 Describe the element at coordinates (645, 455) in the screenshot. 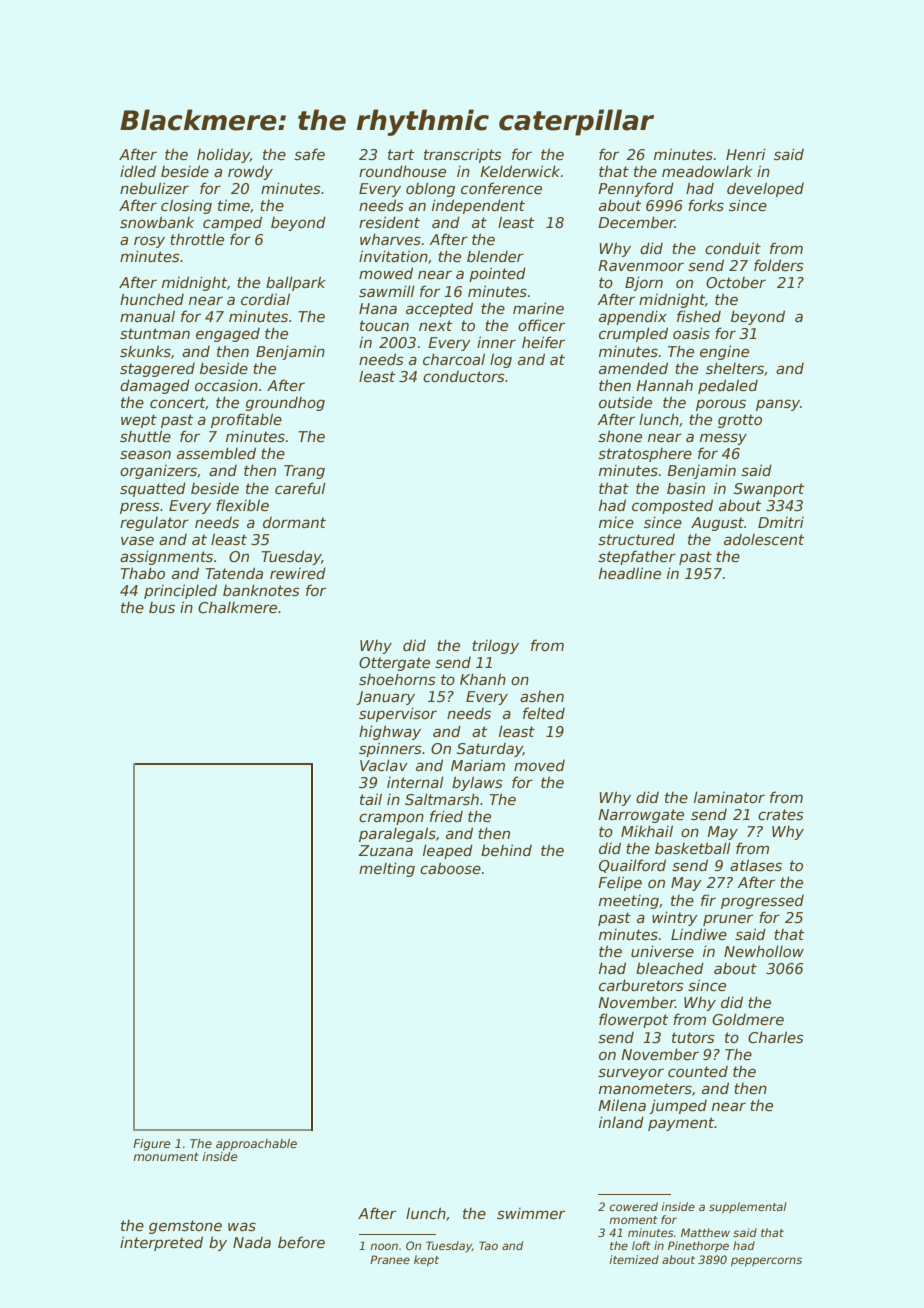

I see `stratosphere` at that location.
